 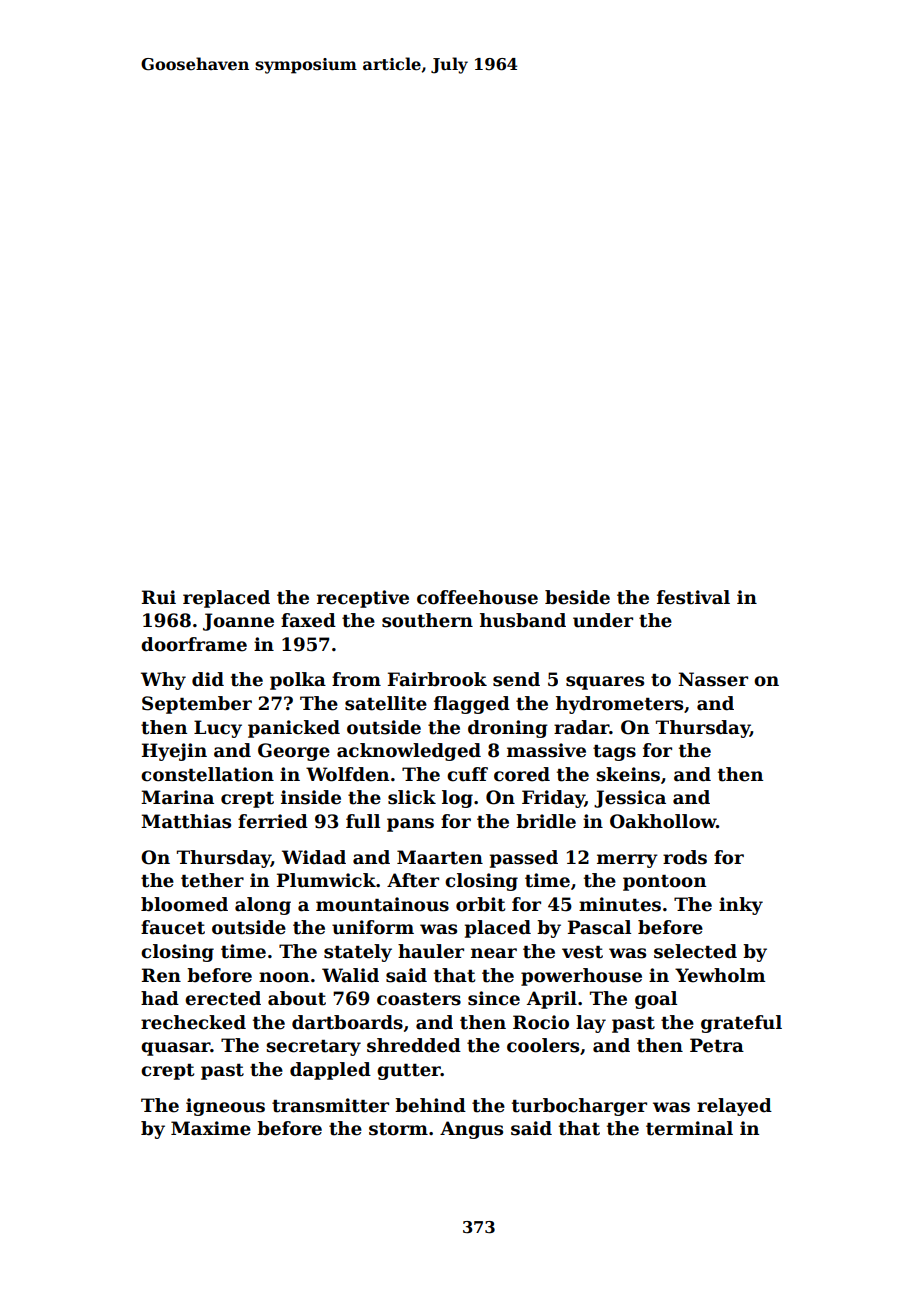 What do you see at coordinates (620, 904) in the screenshot?
I see `minutes` at bounding box center [620, 904].
